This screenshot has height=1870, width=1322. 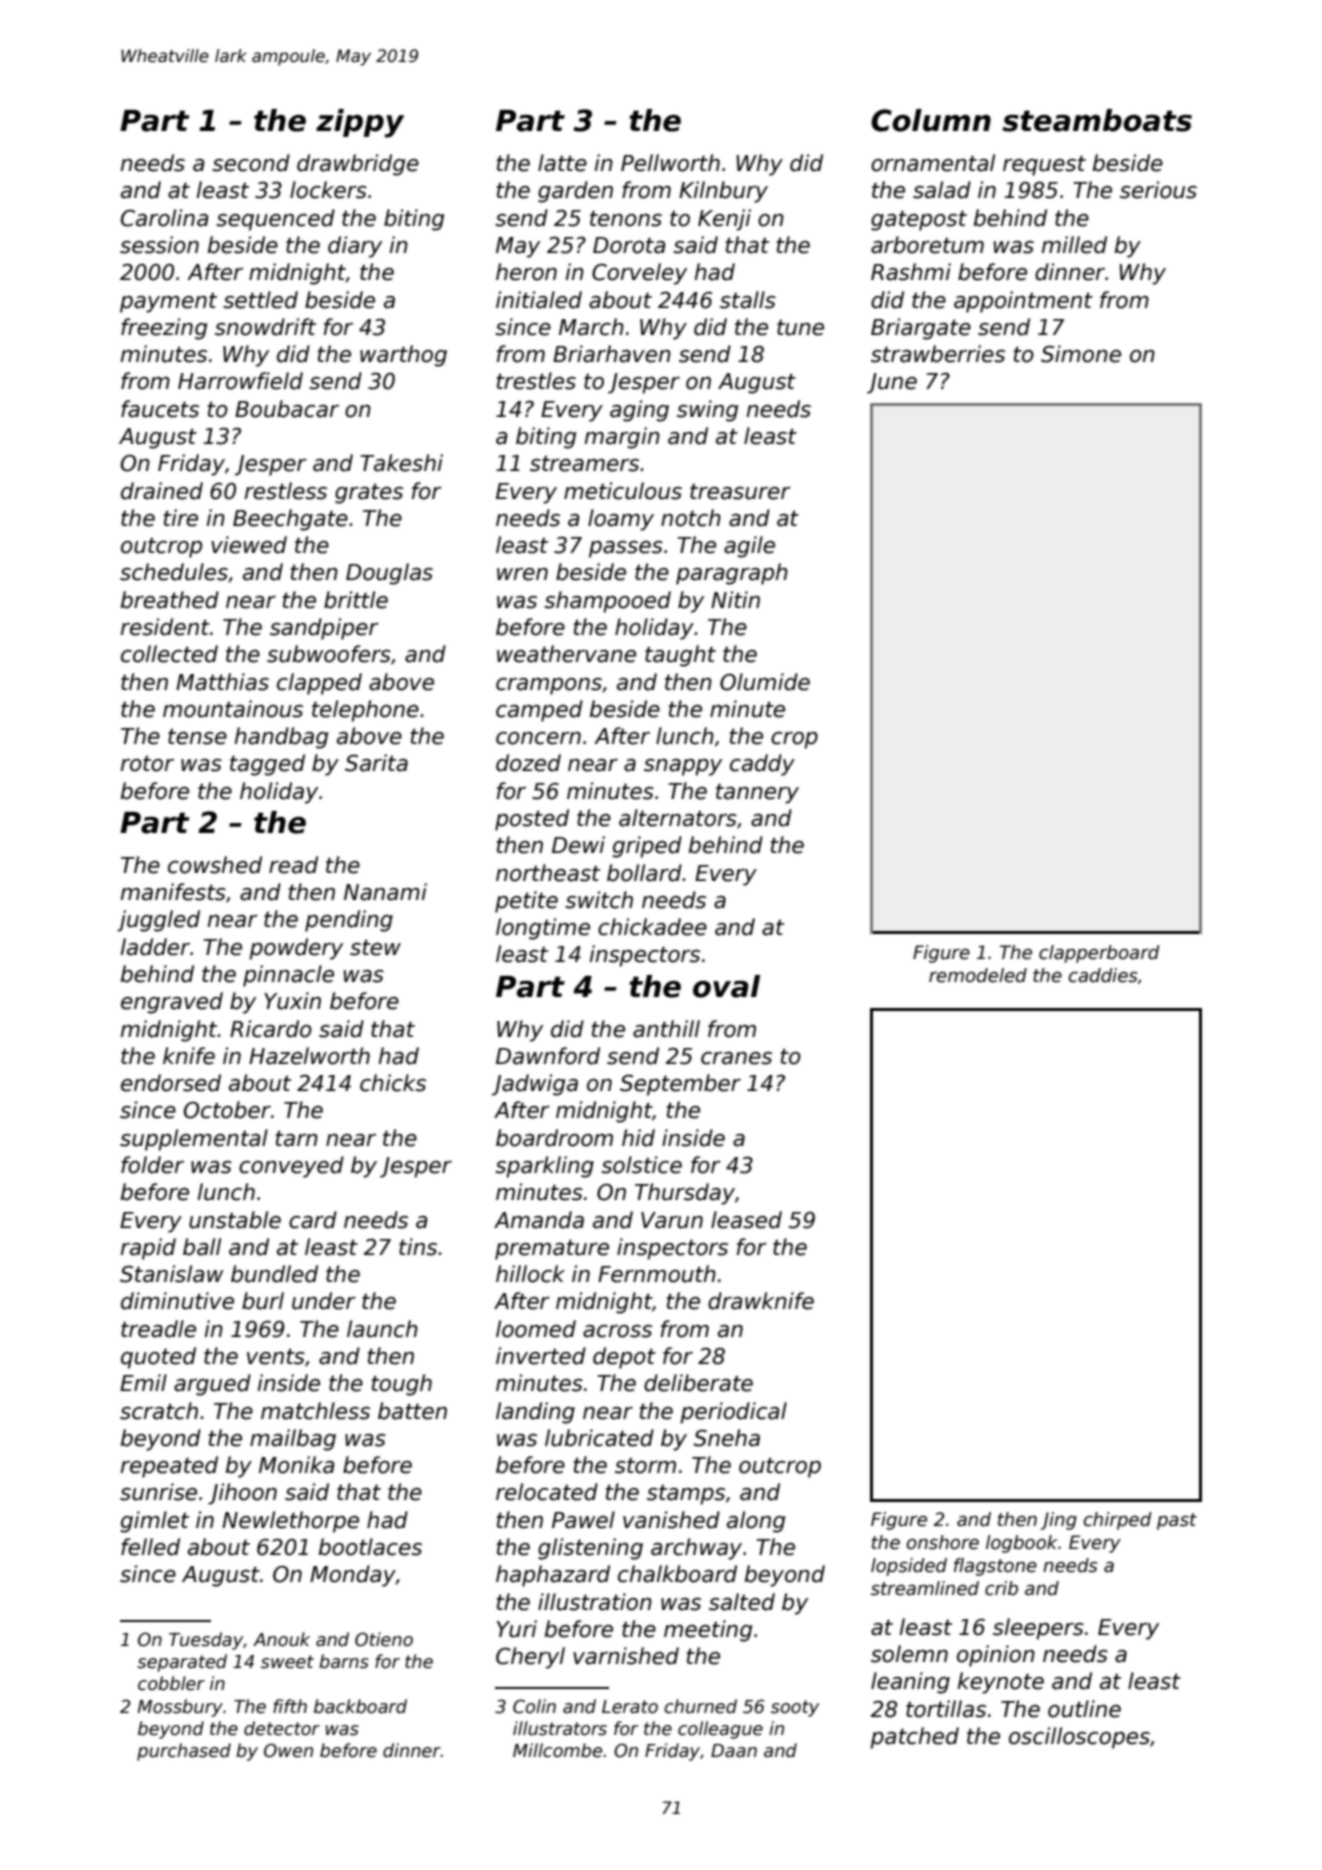 What do you see at coordinates (184, 1752) in the screenshot?
I see `purchased` at bounding box center [184, 1752].
